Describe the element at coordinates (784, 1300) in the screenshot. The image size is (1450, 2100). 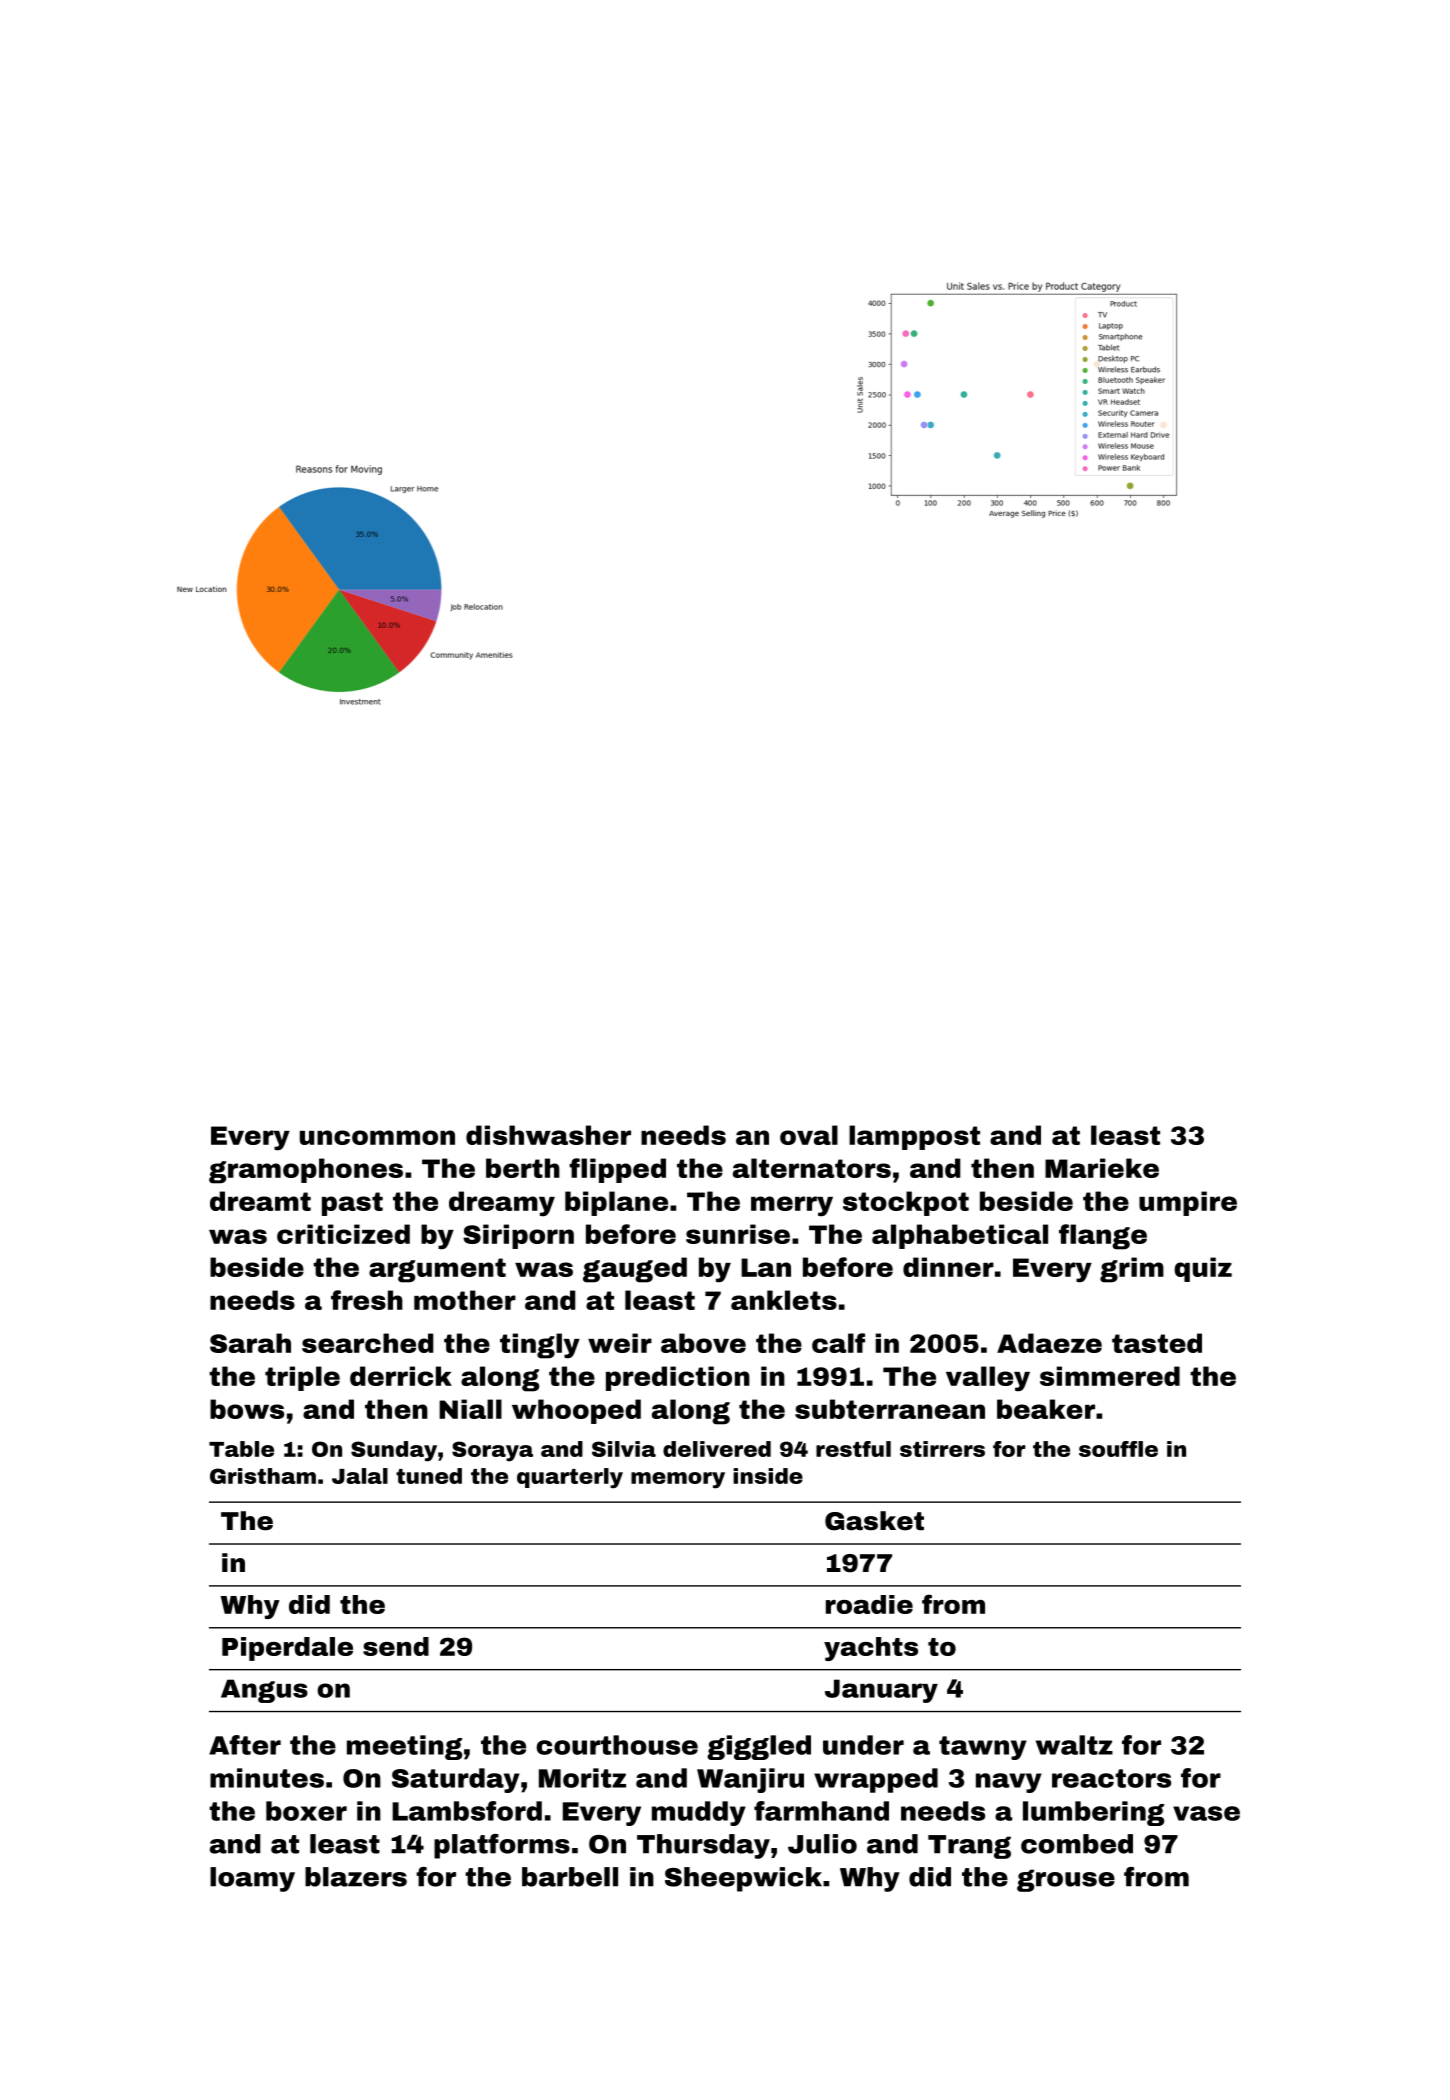
I see `anklets` at that location.
